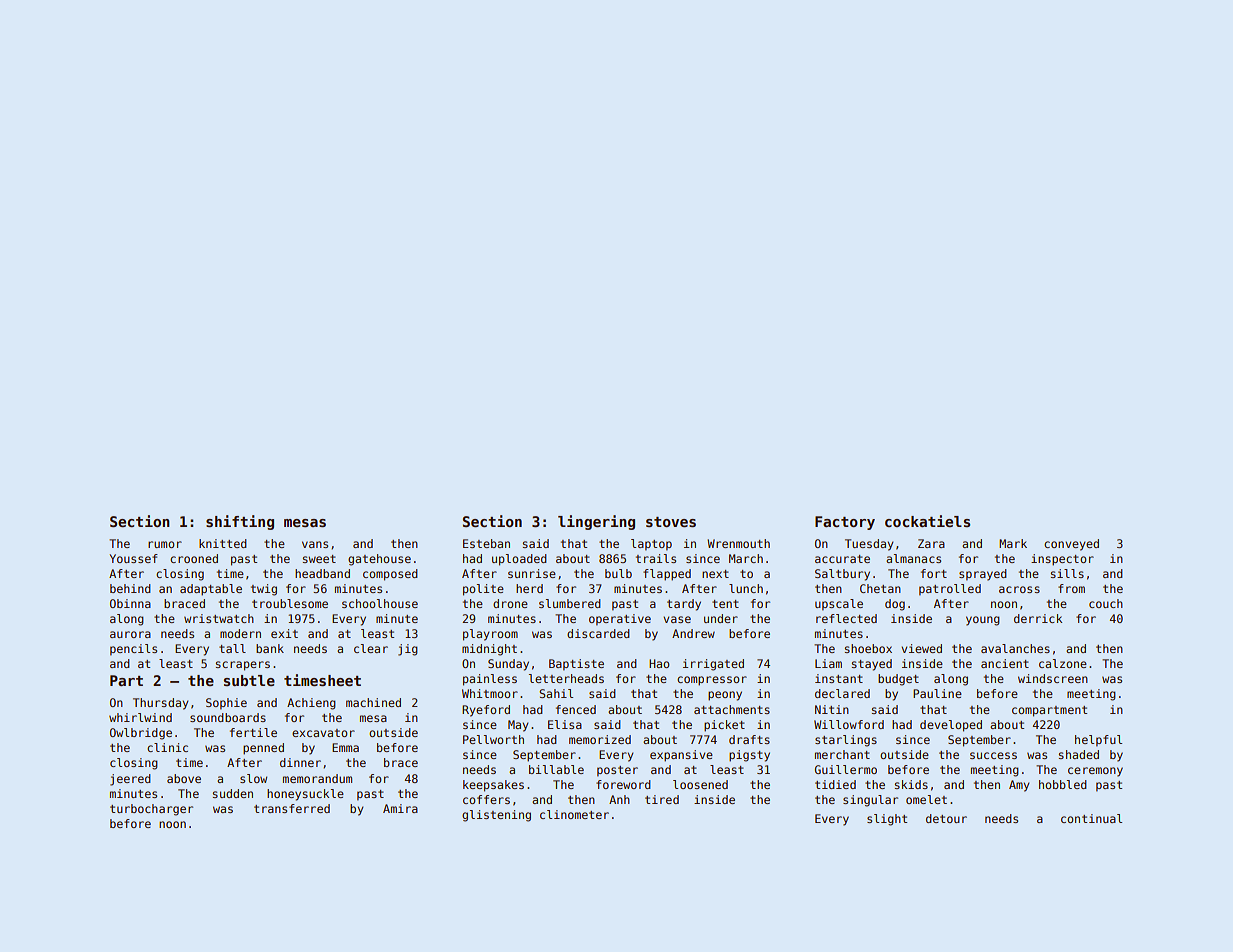 This screenshot has width=1233, height=952. Describe the element at coordinates (1015, 648) in the screenshot. I see `avalanches` at that location.
